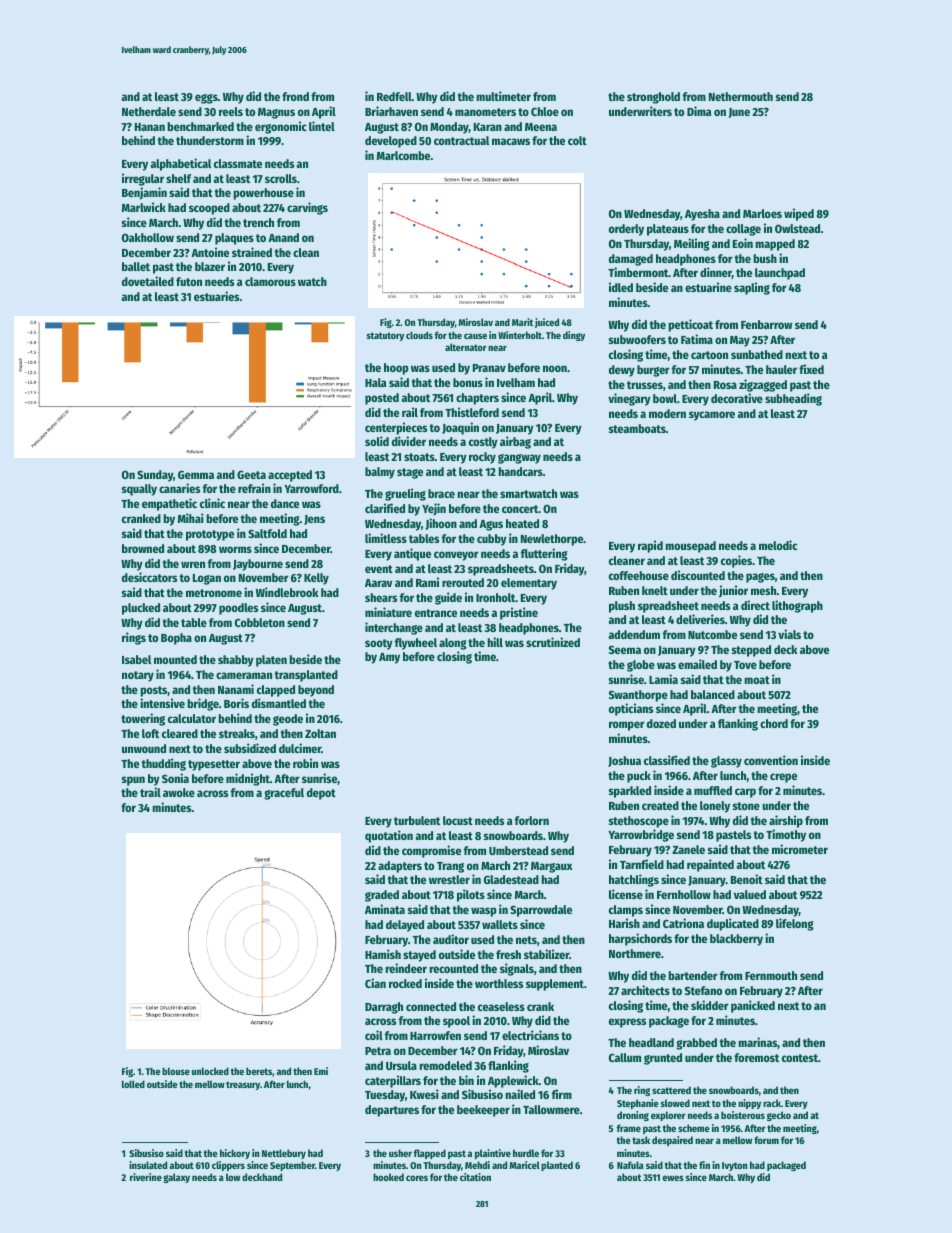 This image has width=952, height=1233. What do you see at coordinates (307, 208) in the image?
I see `carvings` at bounding box center [307, 208].
